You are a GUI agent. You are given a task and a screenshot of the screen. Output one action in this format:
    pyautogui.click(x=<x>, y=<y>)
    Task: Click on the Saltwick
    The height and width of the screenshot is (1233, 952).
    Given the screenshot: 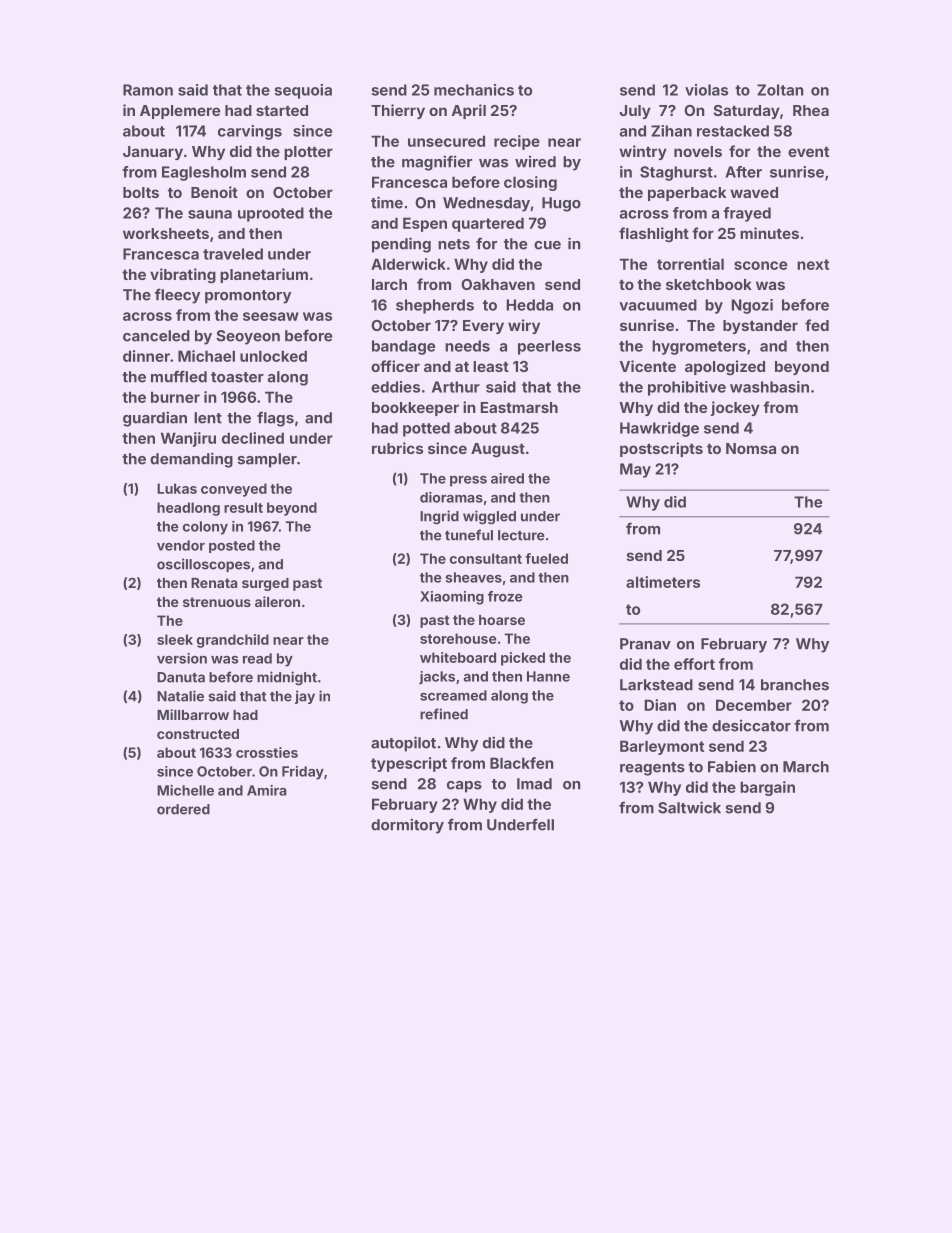 What is the action you would take?
    pyautogui.click(x=689, y=807)
